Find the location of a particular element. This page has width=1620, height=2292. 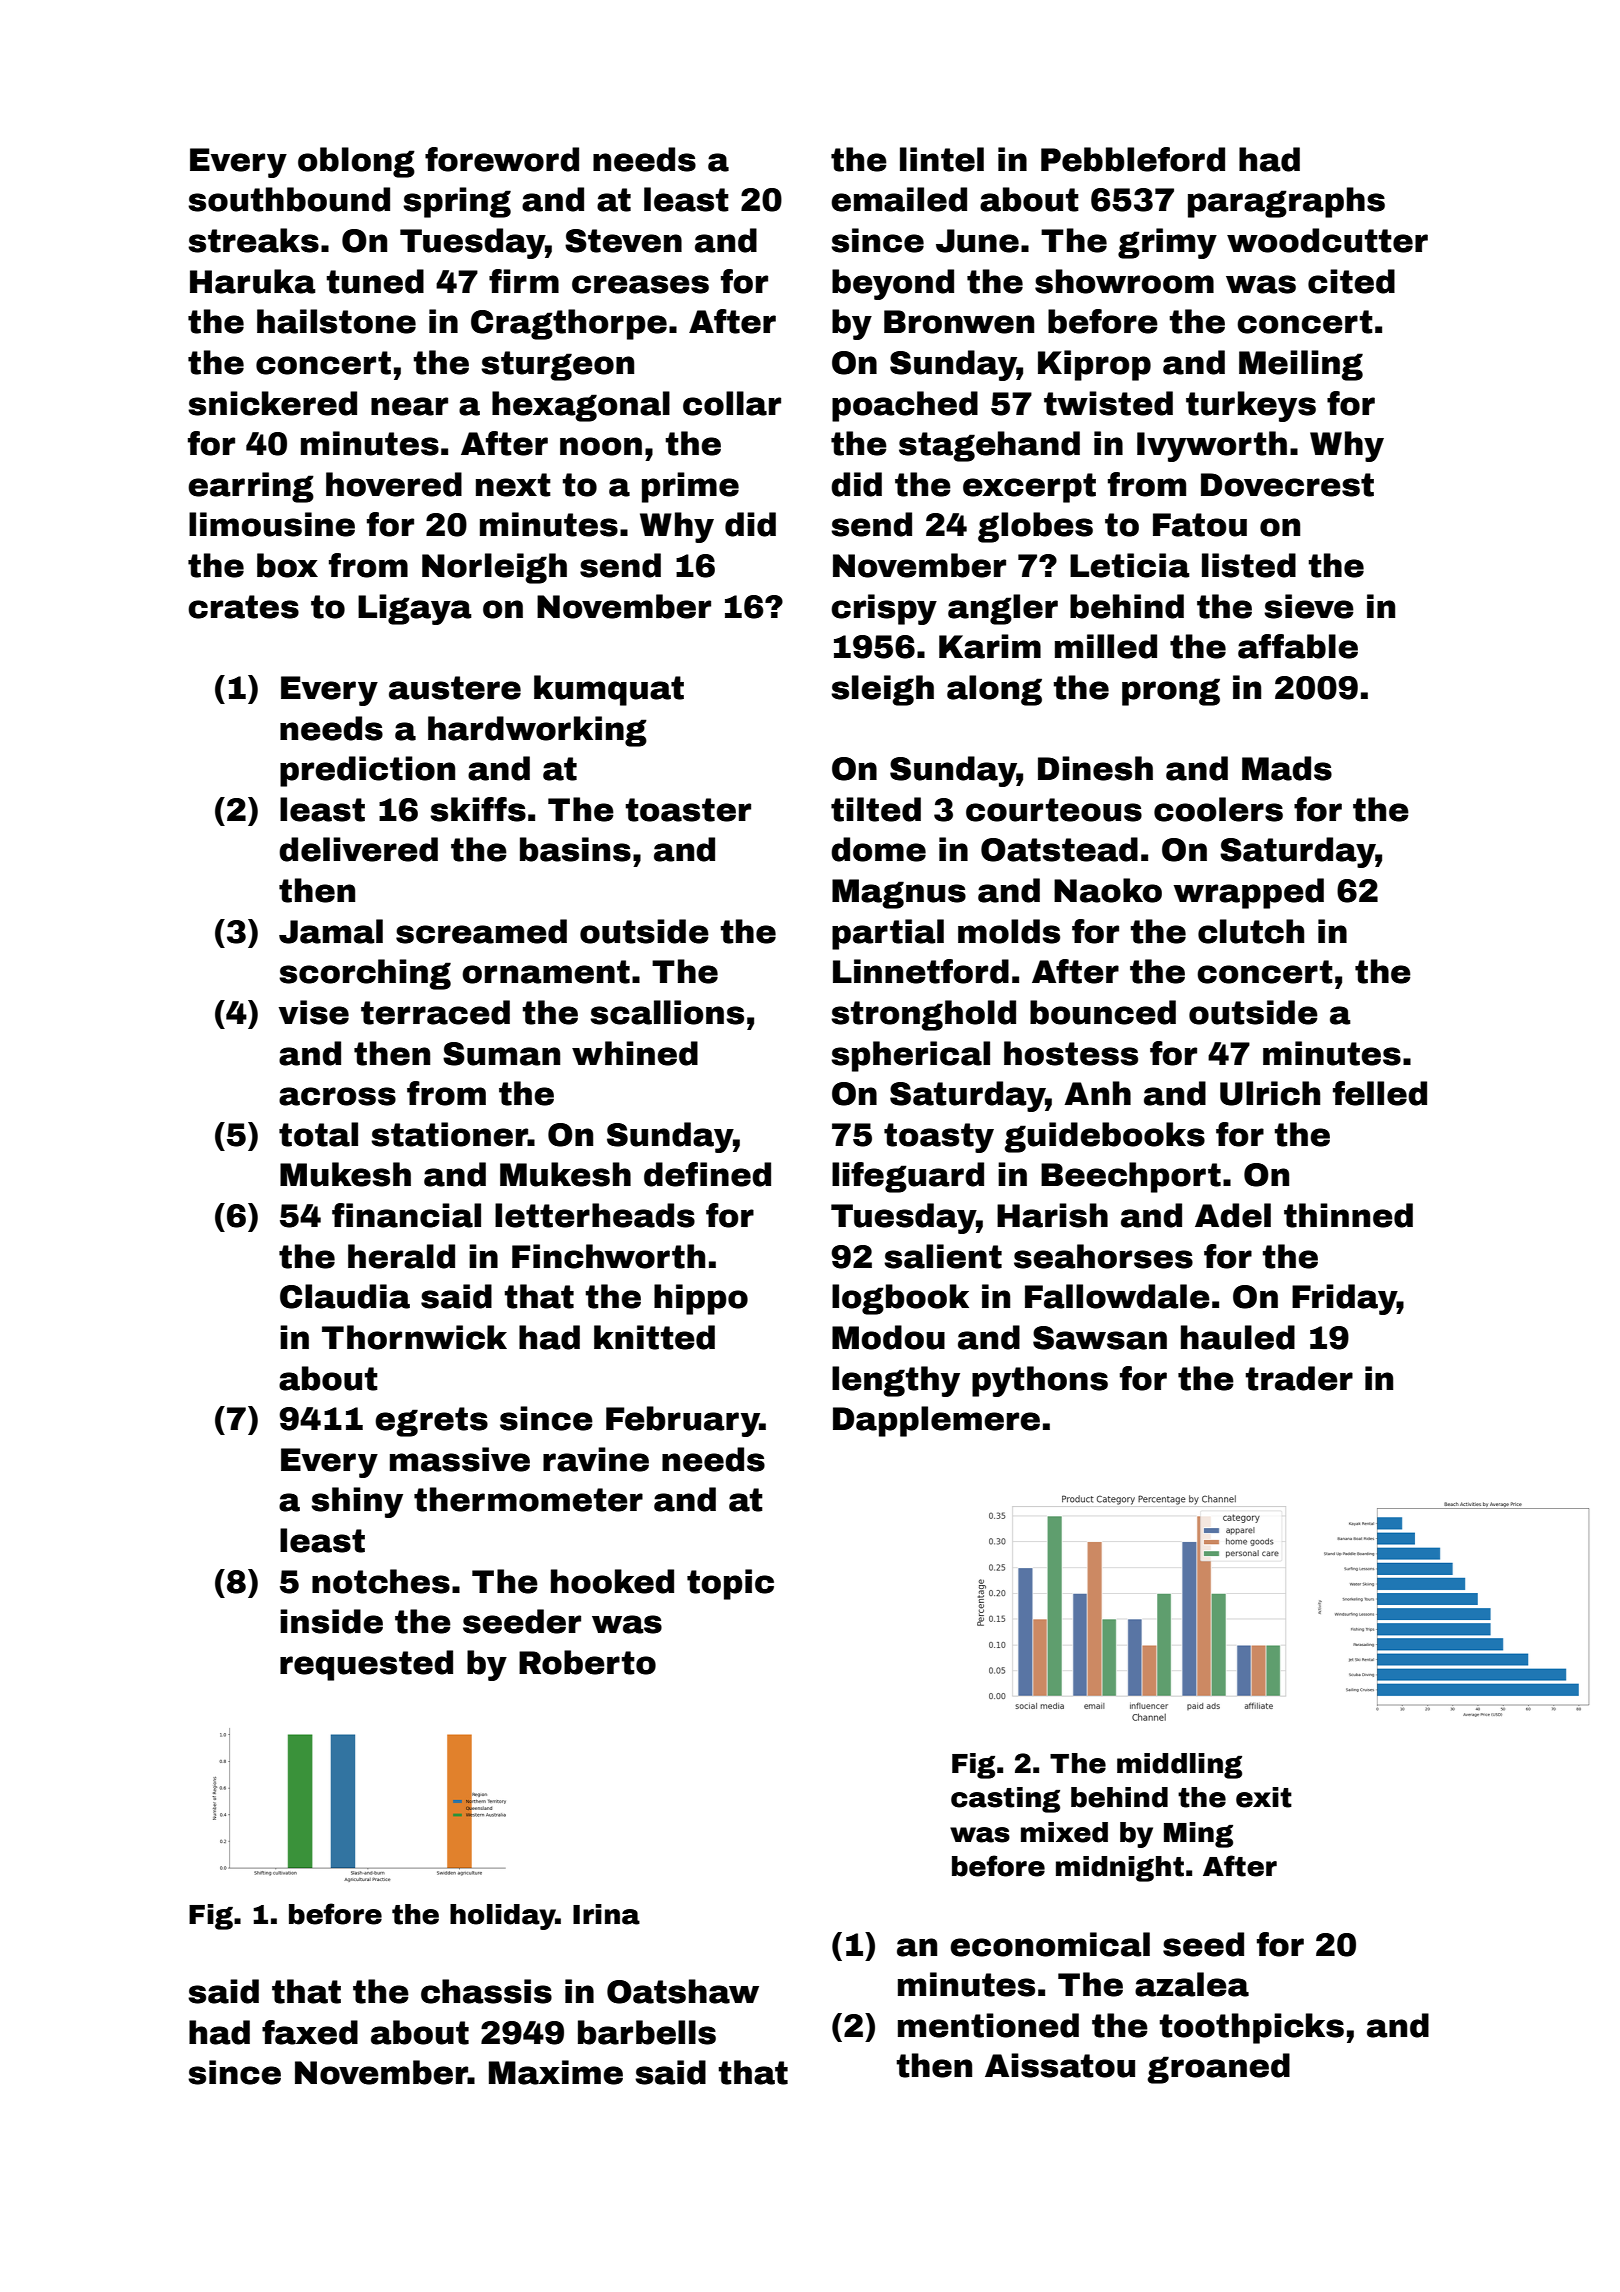

sieve is located at coordinates (1309, 606).
